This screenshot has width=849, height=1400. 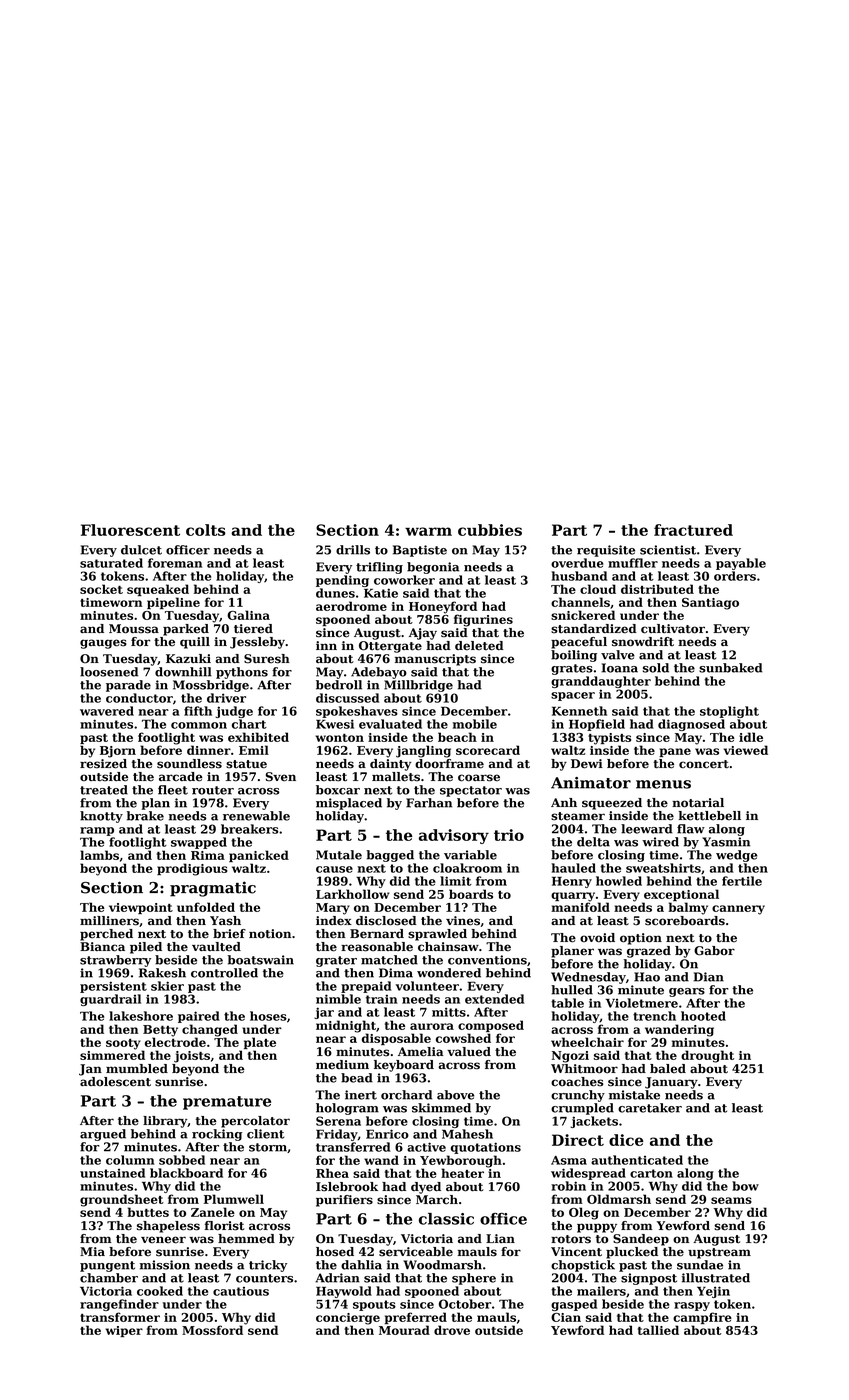 I want to click on matched, so click(x=389, y=960).
